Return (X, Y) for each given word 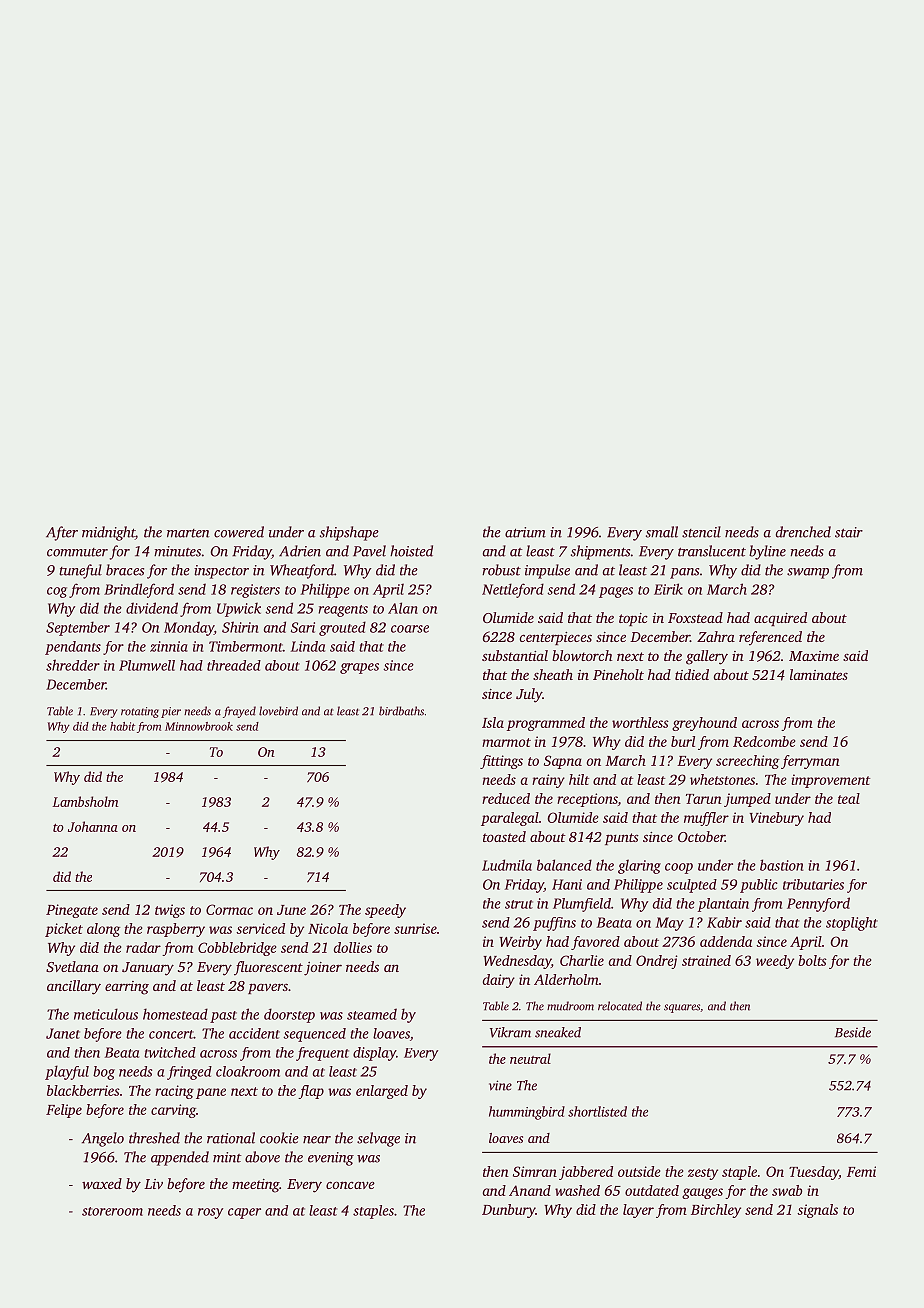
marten (188, 533)
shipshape (349, 533)
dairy (499, 981)
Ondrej (657, 962)
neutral (530, 1058)
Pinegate (72, 911)
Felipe (64, 1111)
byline (767, 552)
